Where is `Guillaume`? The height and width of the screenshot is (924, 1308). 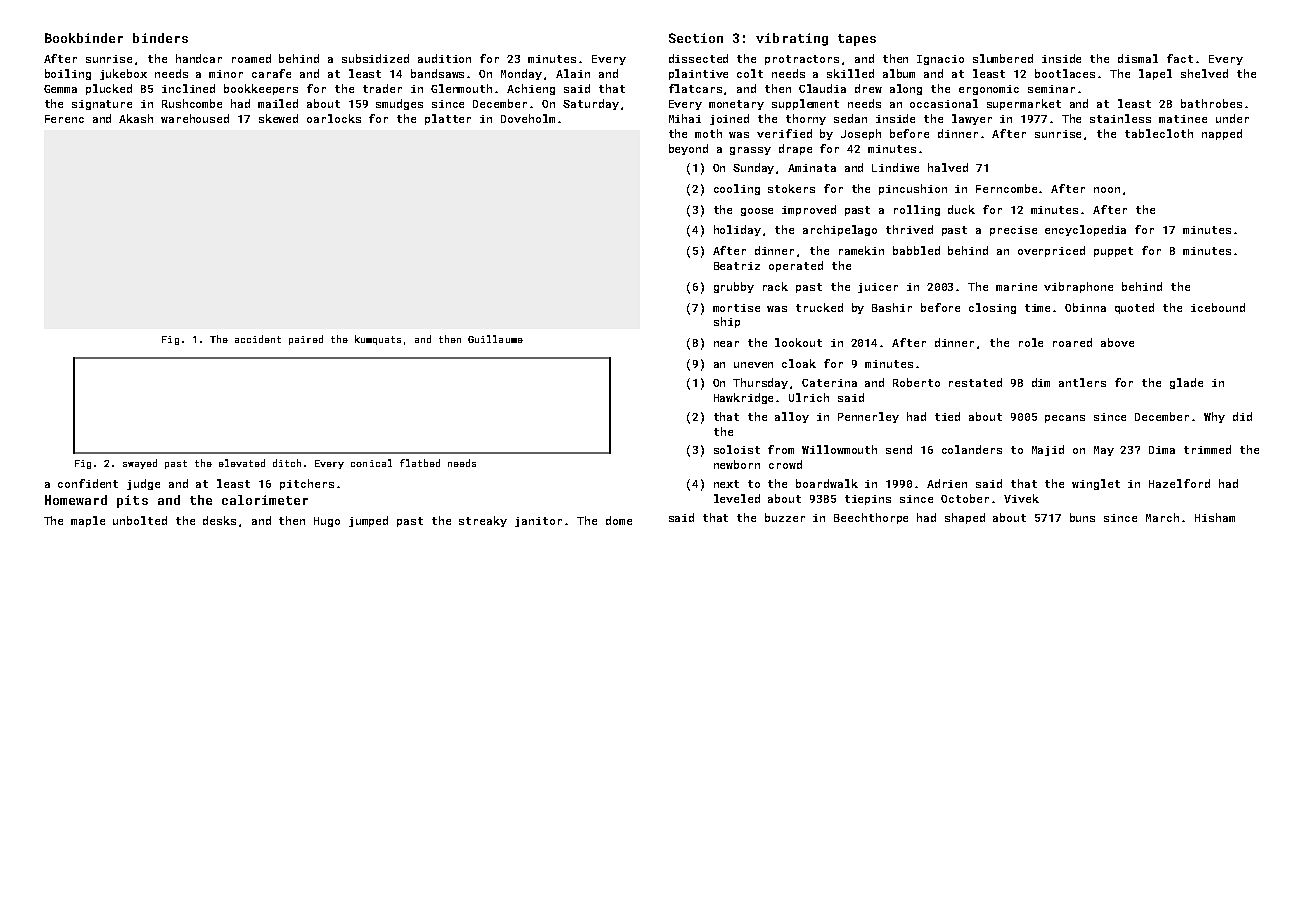 Guillaume is located at coordinates (495, 339).
